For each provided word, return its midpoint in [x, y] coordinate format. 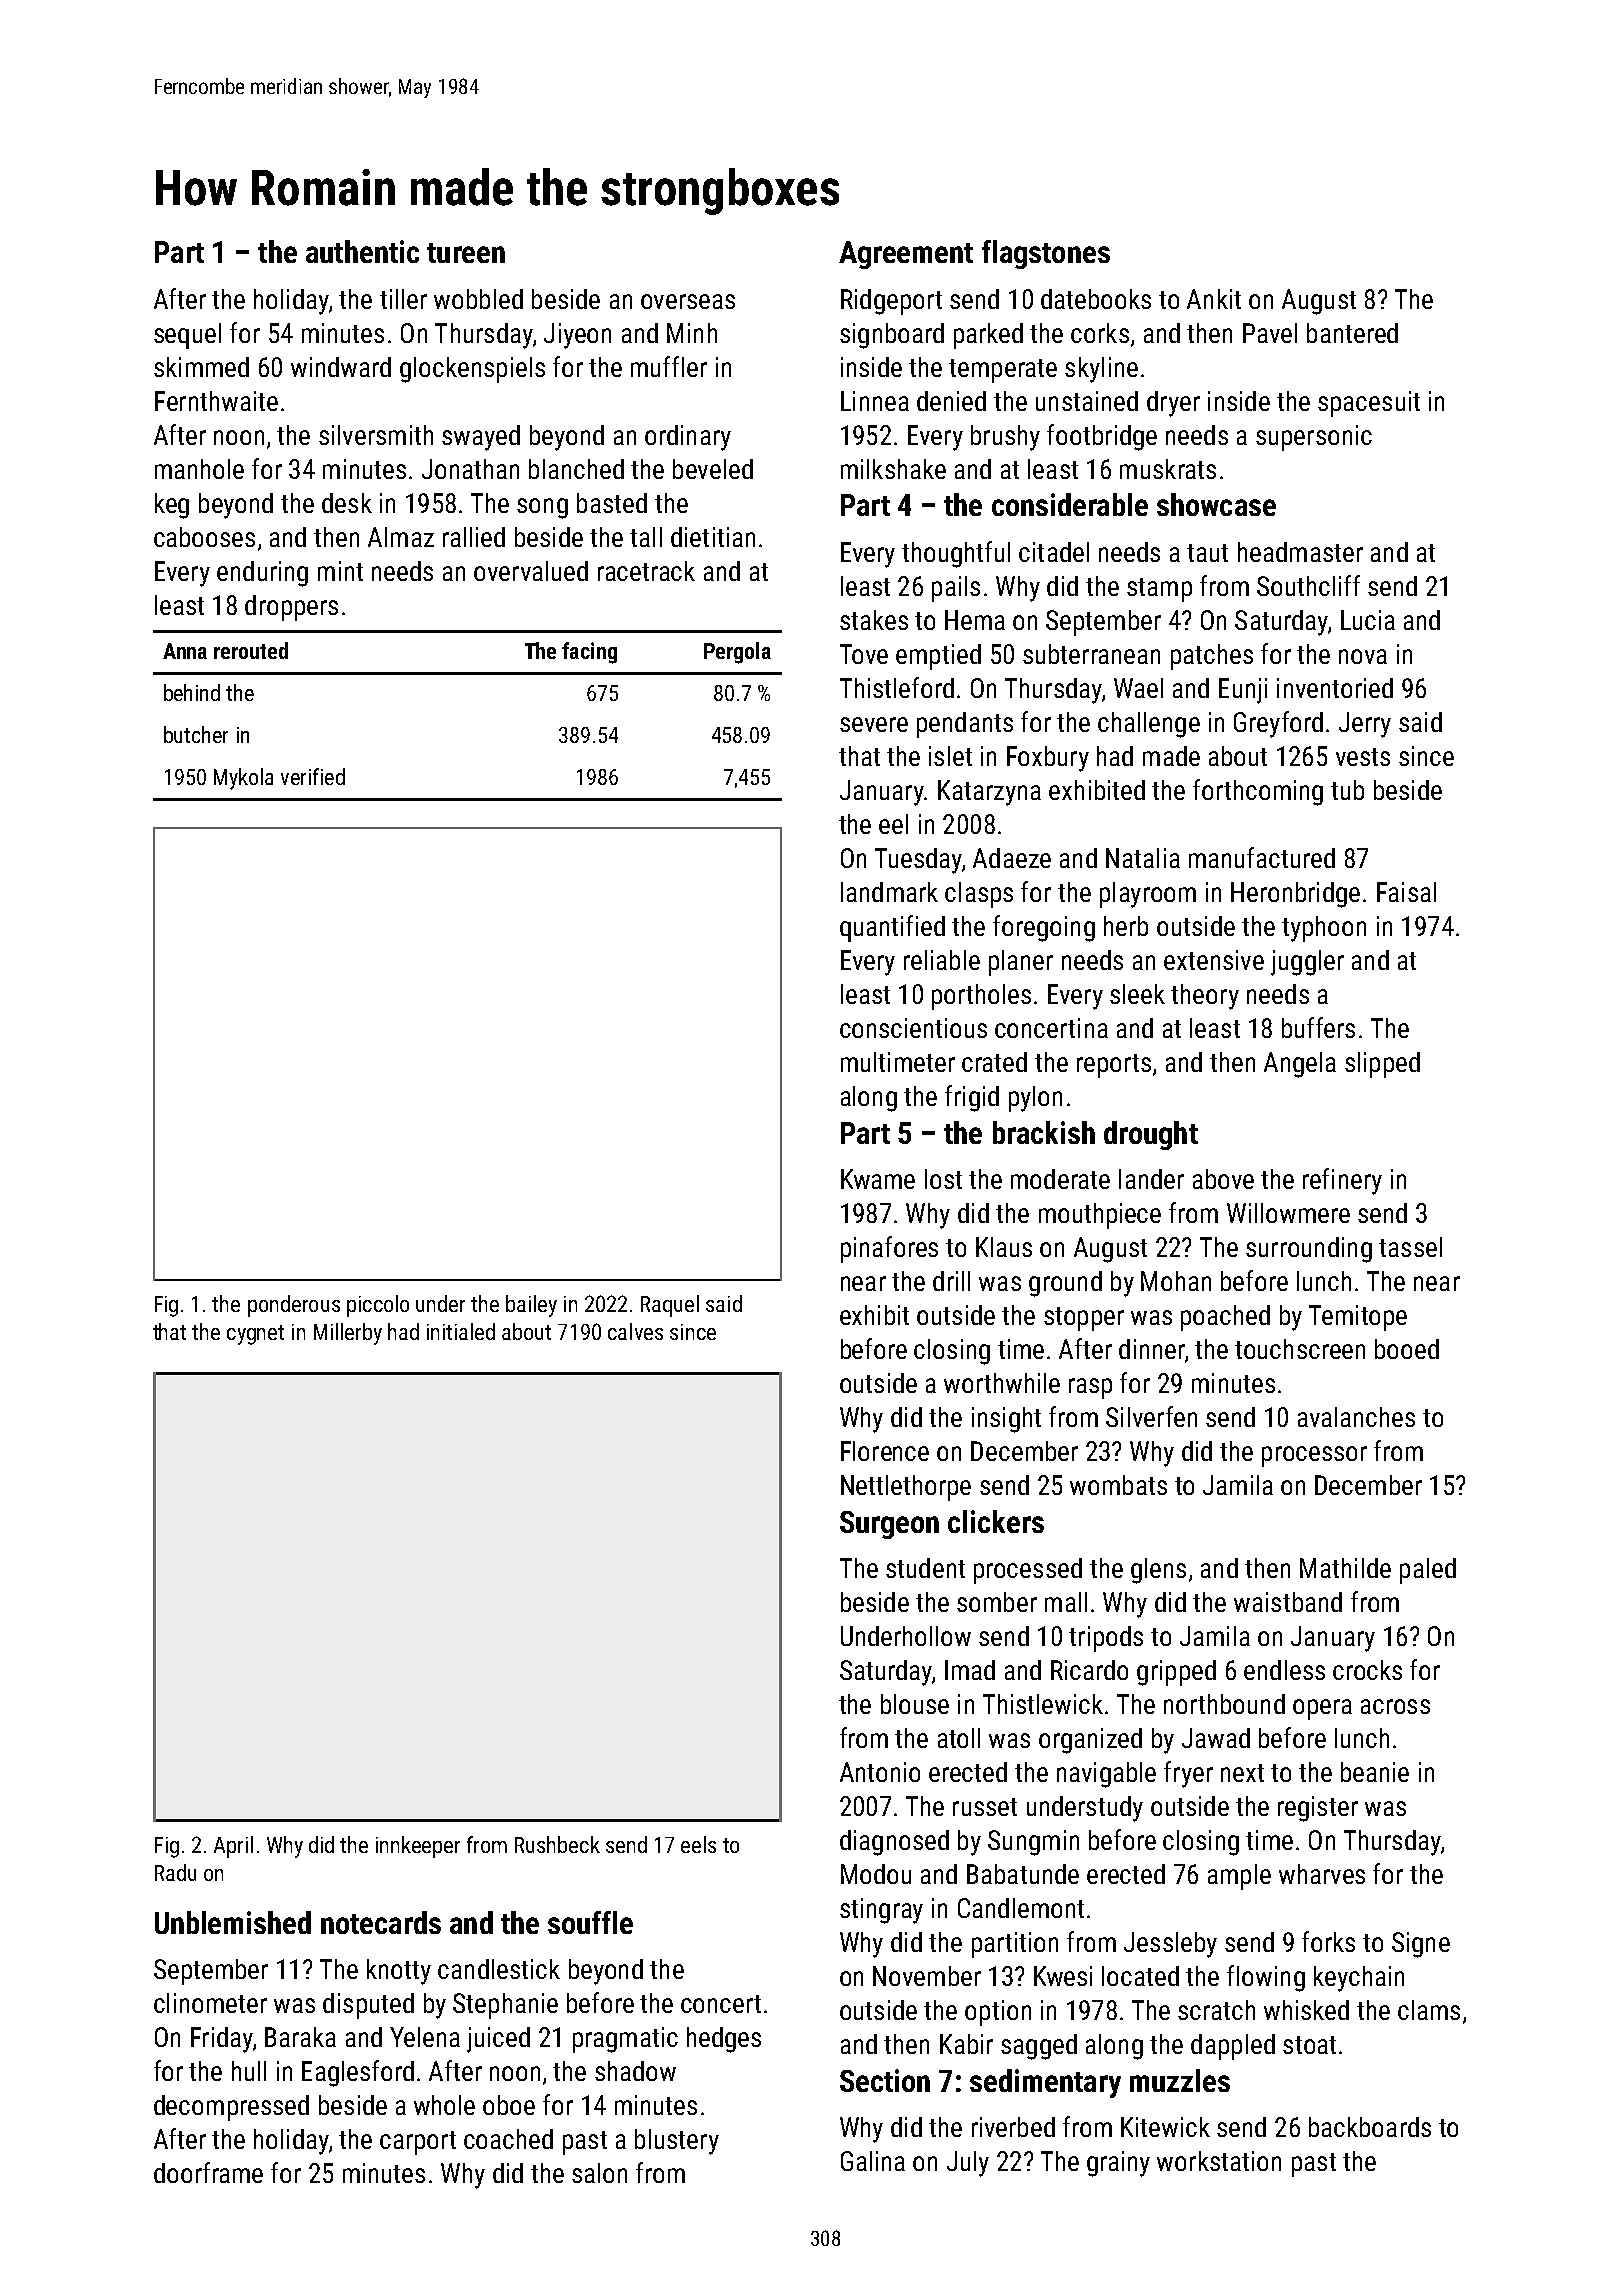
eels [698, 1844]
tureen [466, 253]
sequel [187, 336]
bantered [1352, 333]
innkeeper [418, 1847]
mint [340, 571]
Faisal [1406, 892]
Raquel [670, 1306]
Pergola [737, 653]
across [1395, 1706]
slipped [1382, 1065]
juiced [498, 2040]
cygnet [255, 1335]
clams [1429, 2010]
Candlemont [1021, 1908]
